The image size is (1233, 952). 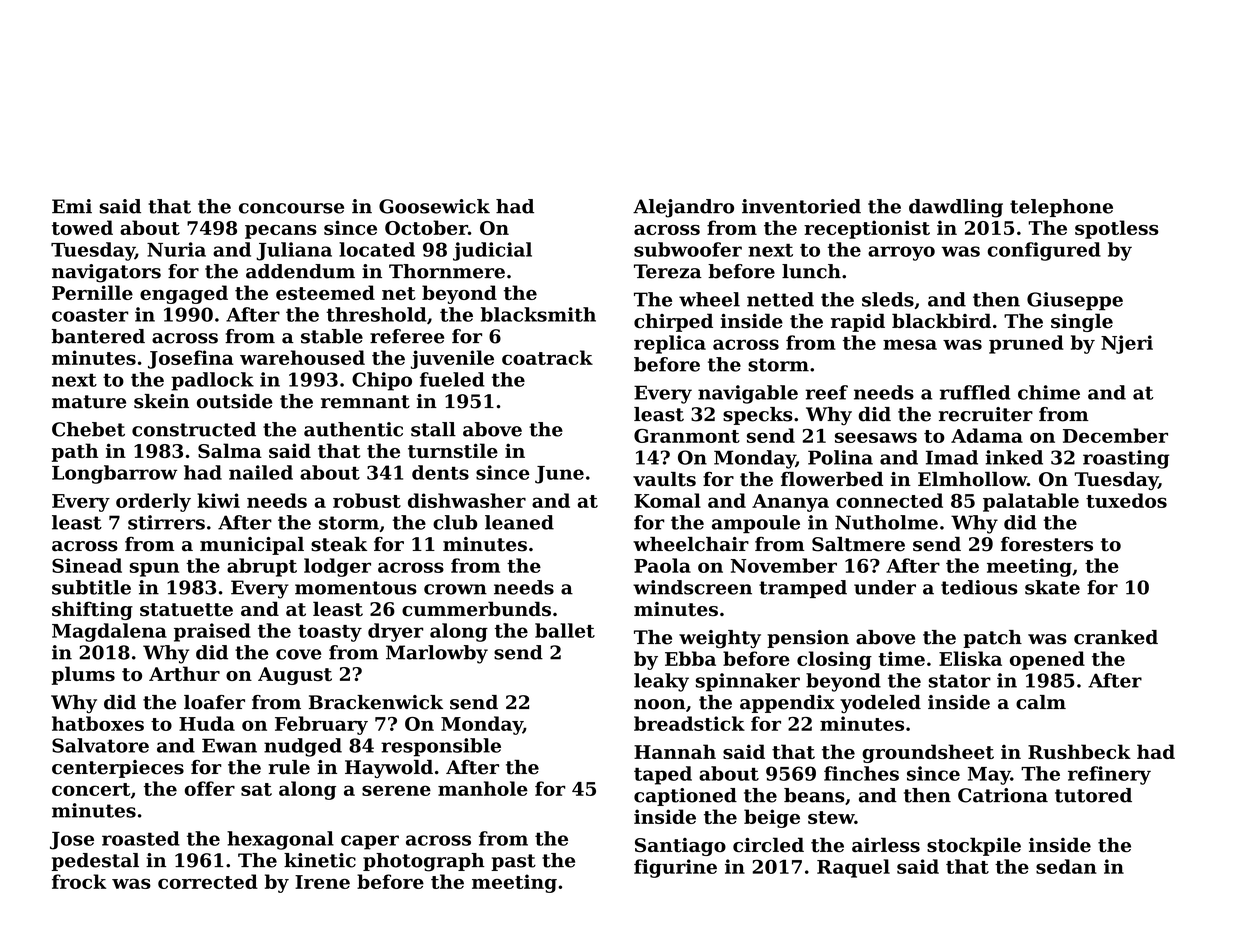 I want to click on Marlowby, so click(x=437, y=654).
